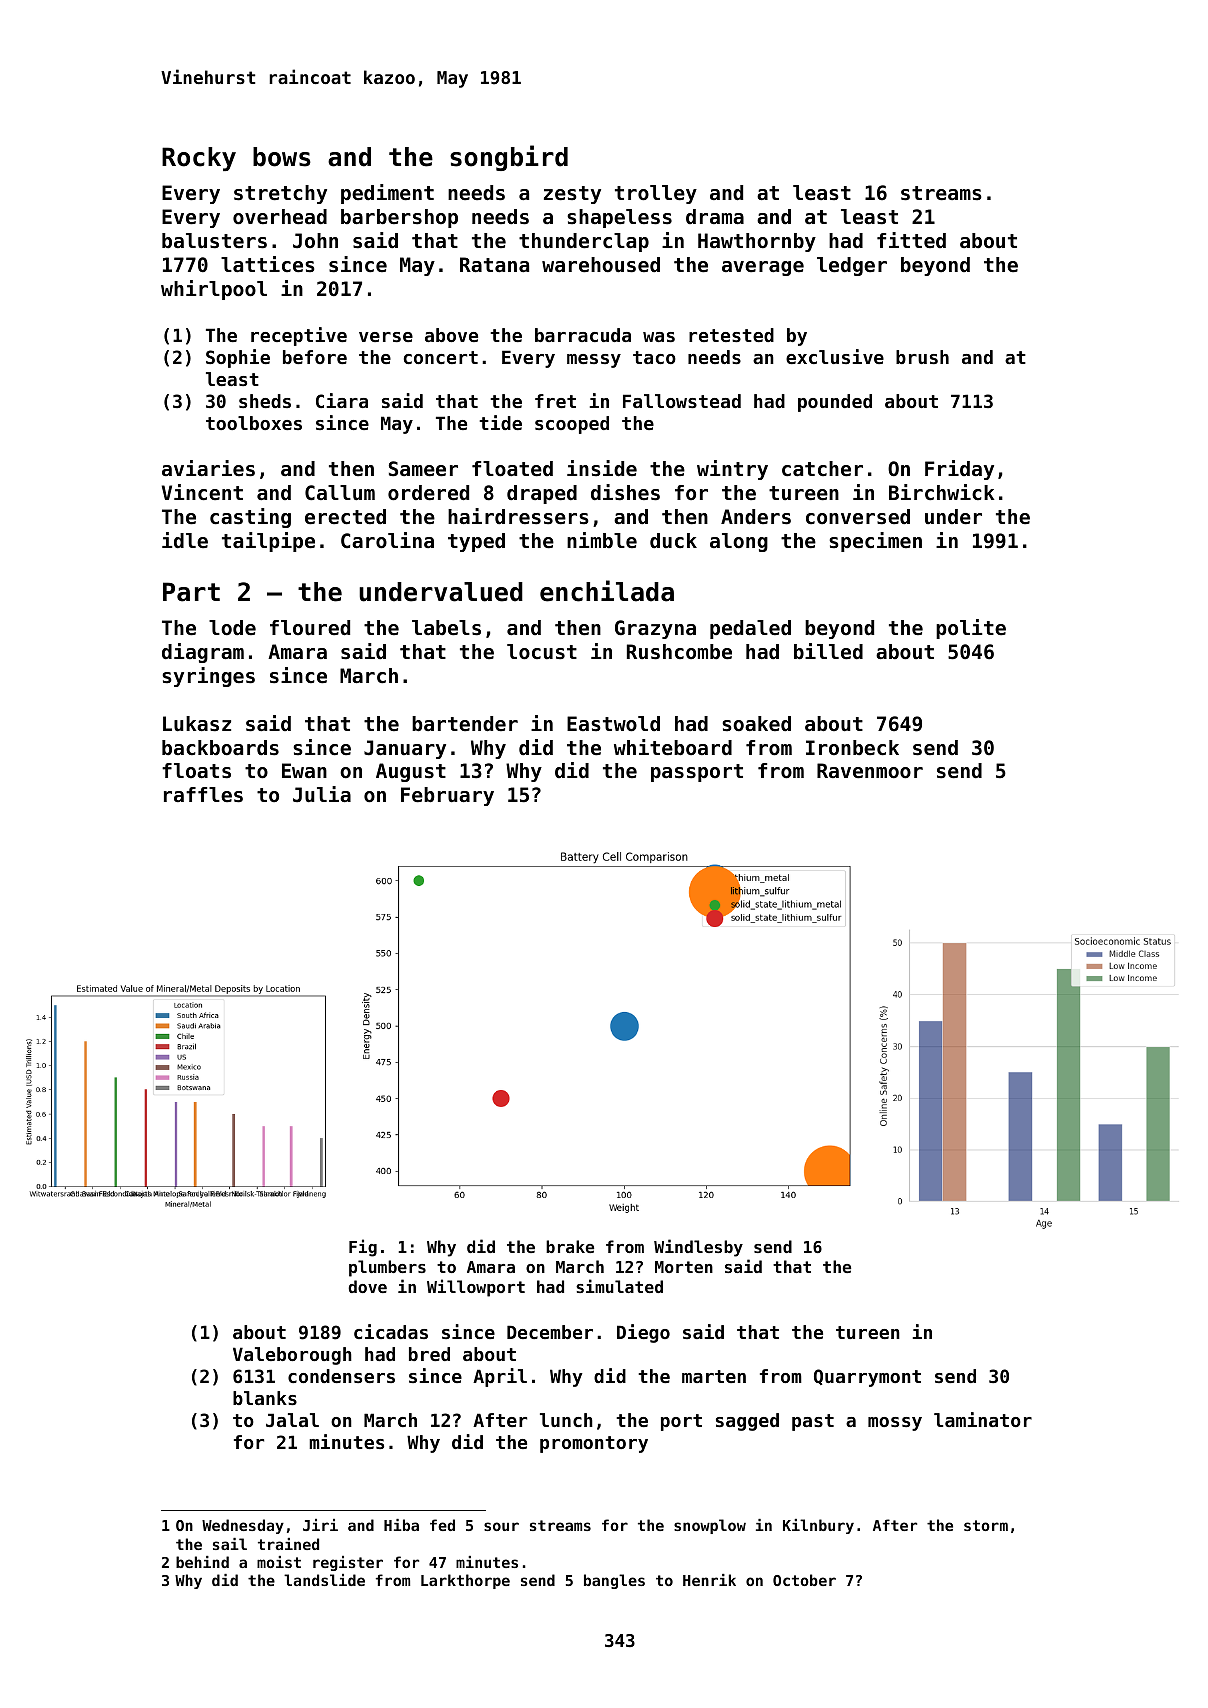  Describe the element at coordinates (367, 1286) in the document. I see `dove` at that location.
